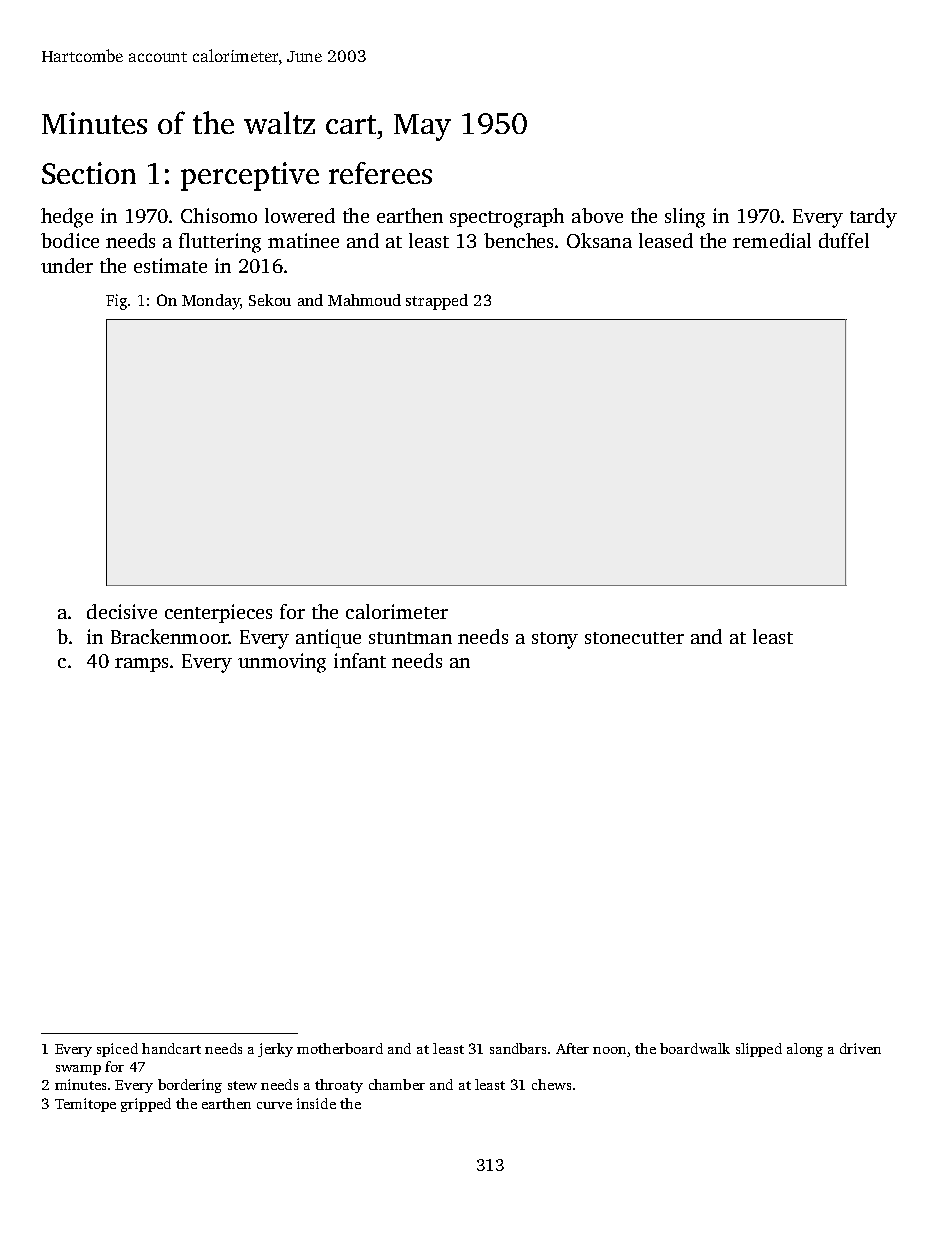 This screenshot has height=1233, width=952. I want to click on infant, so click(360, 660).
